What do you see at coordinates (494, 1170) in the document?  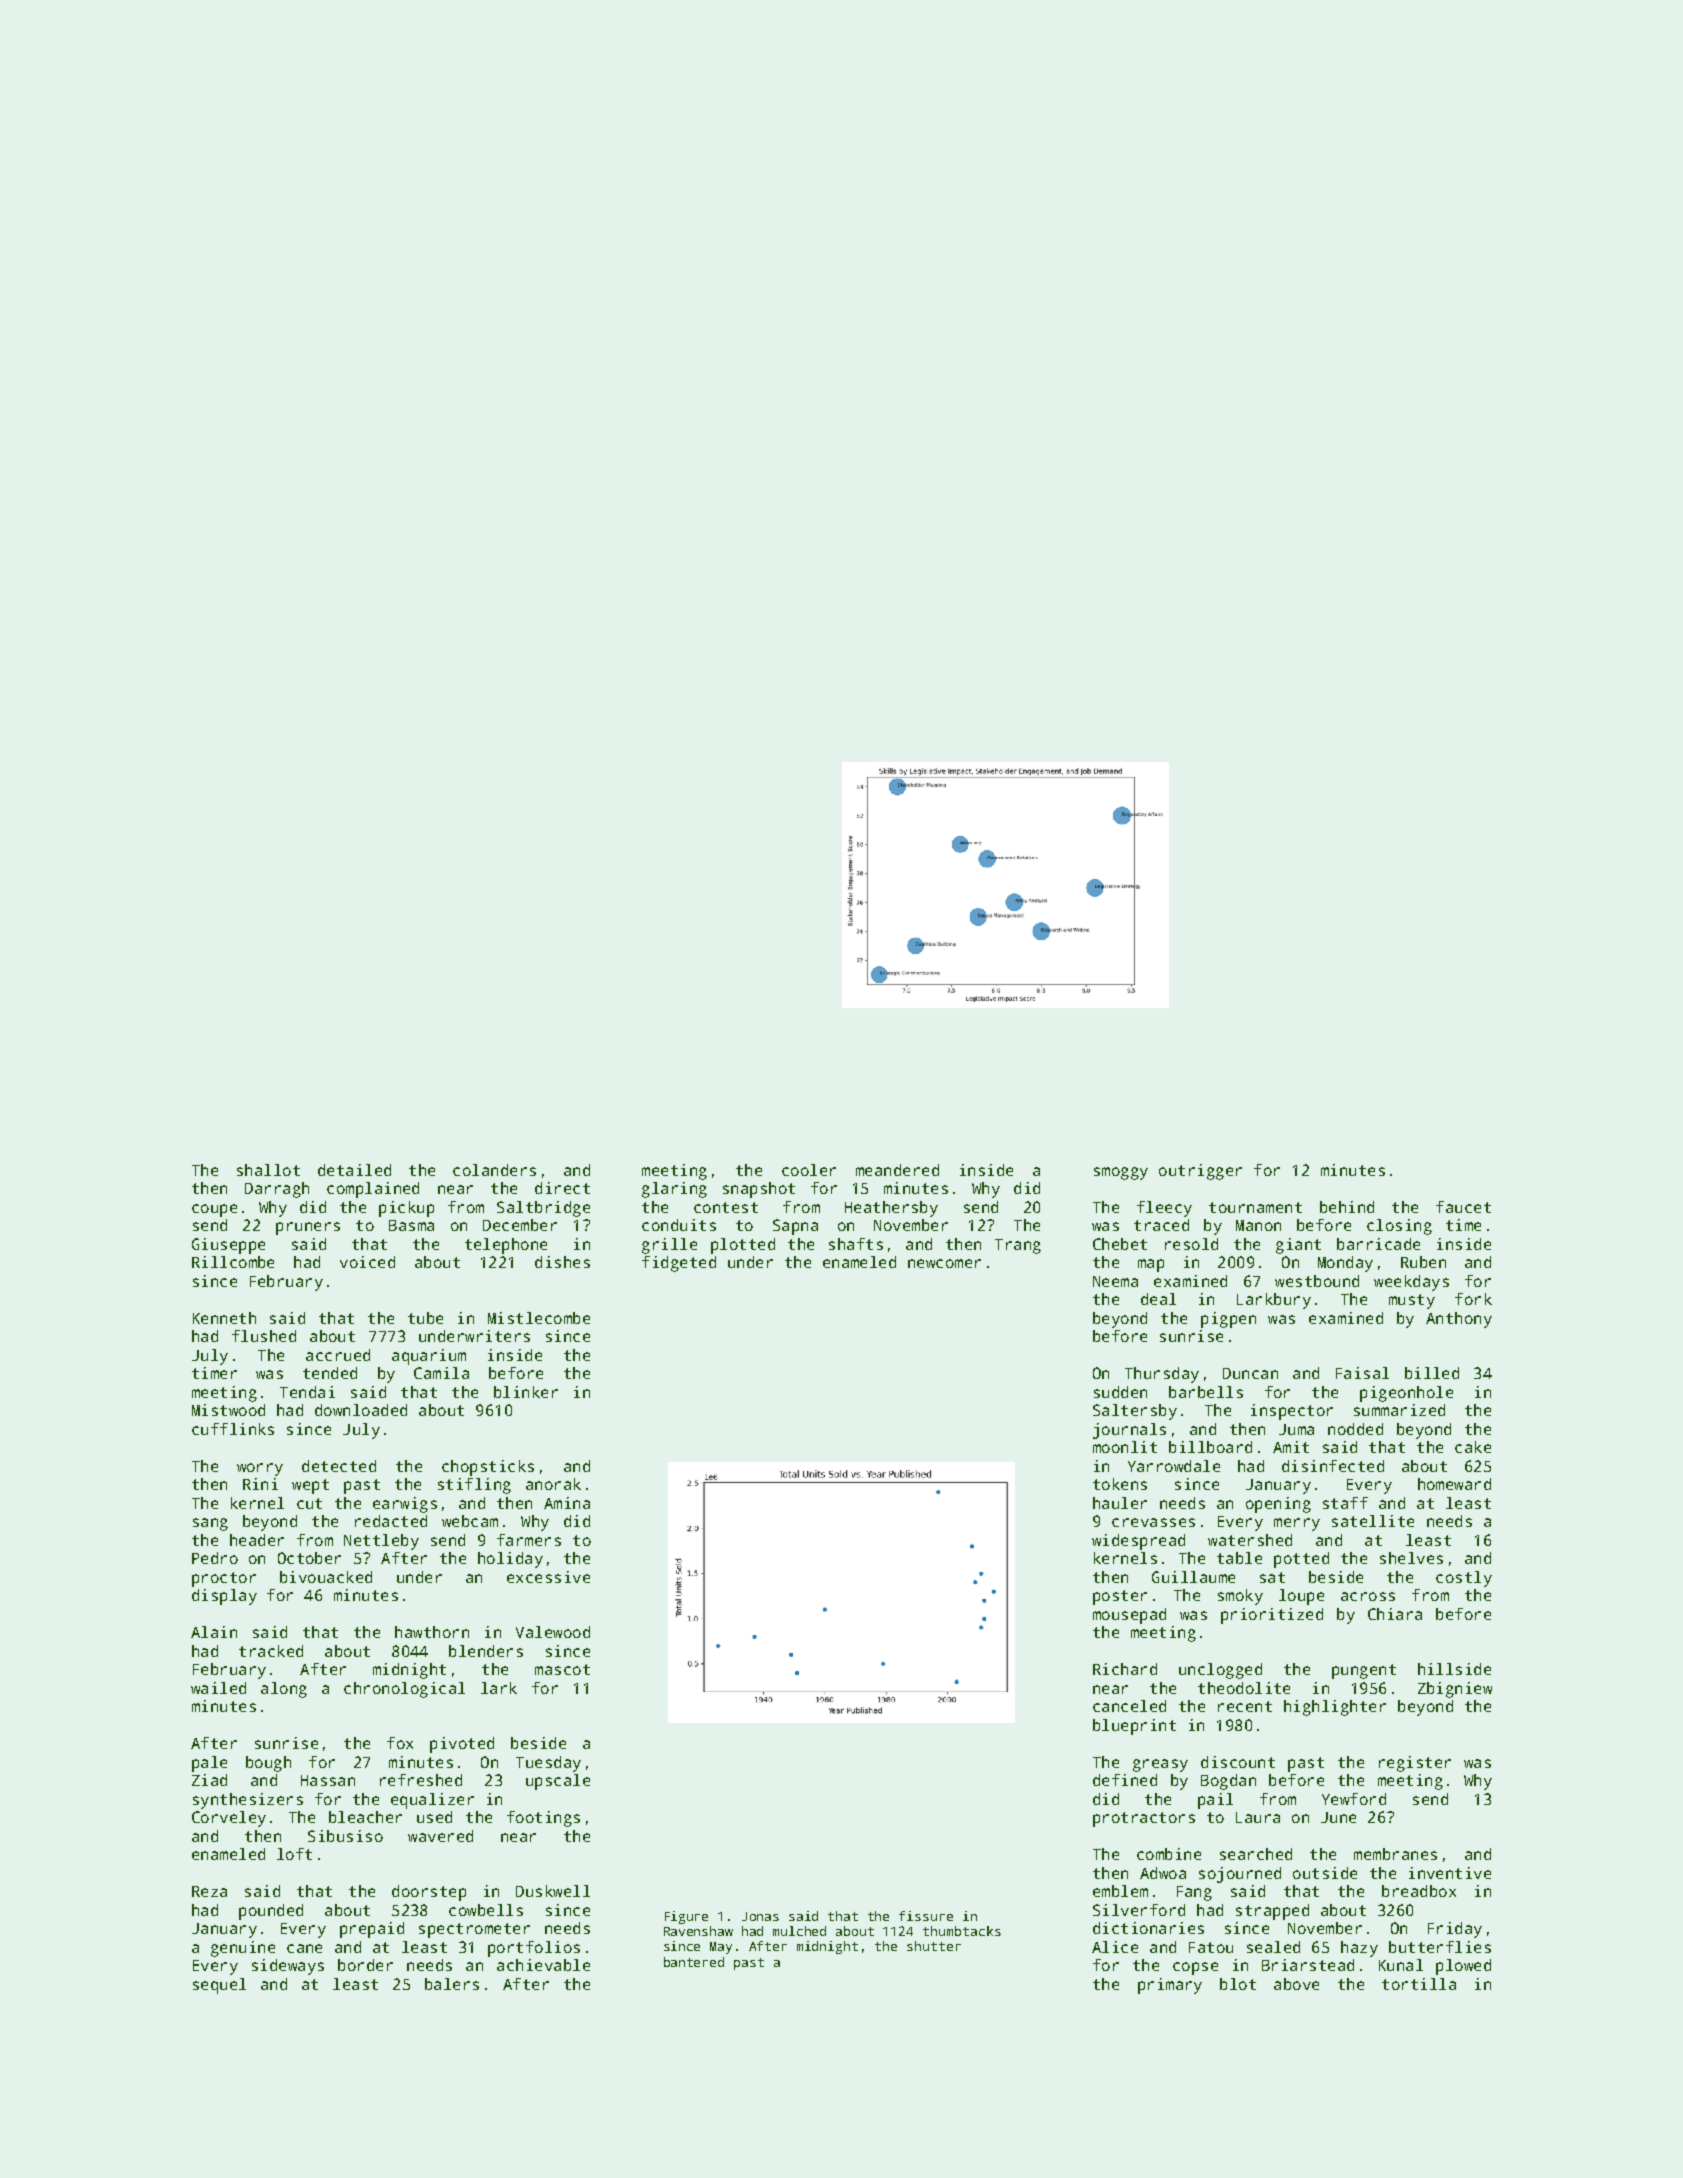 I see `colanders` at bounding box center [494, 1170].
